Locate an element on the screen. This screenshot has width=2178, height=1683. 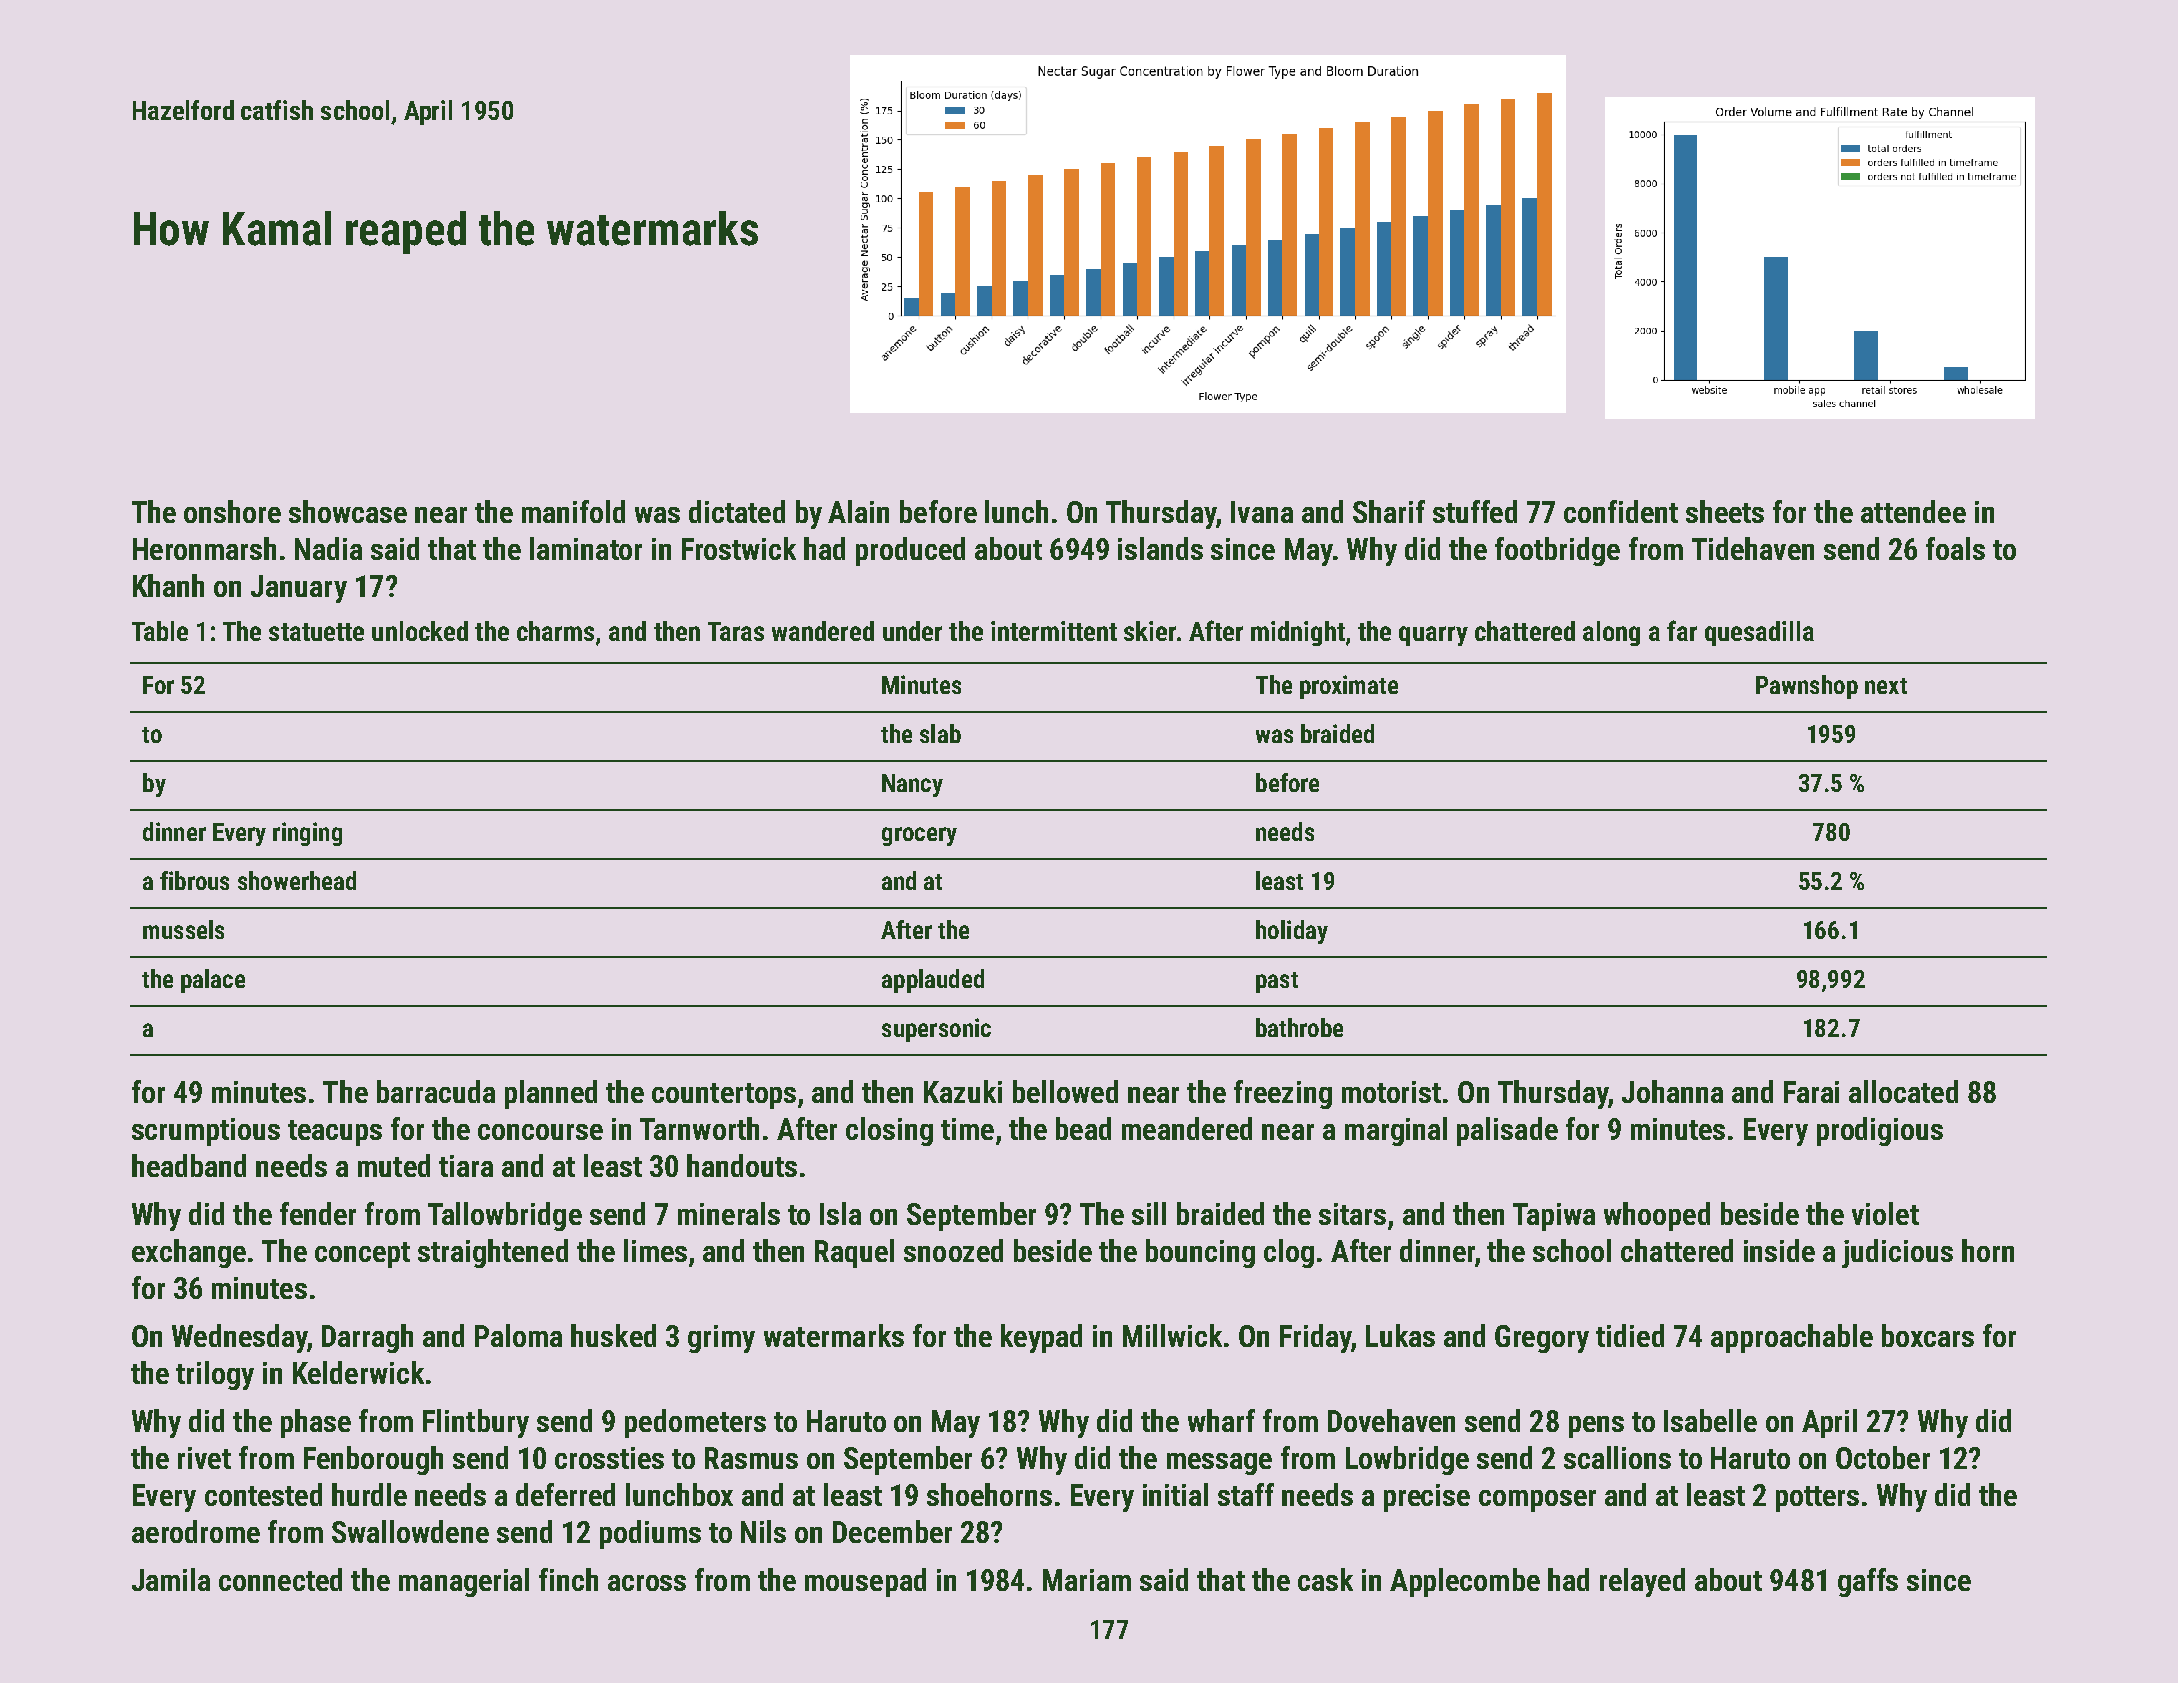
pens is located at coordinates (1596, 1427).
